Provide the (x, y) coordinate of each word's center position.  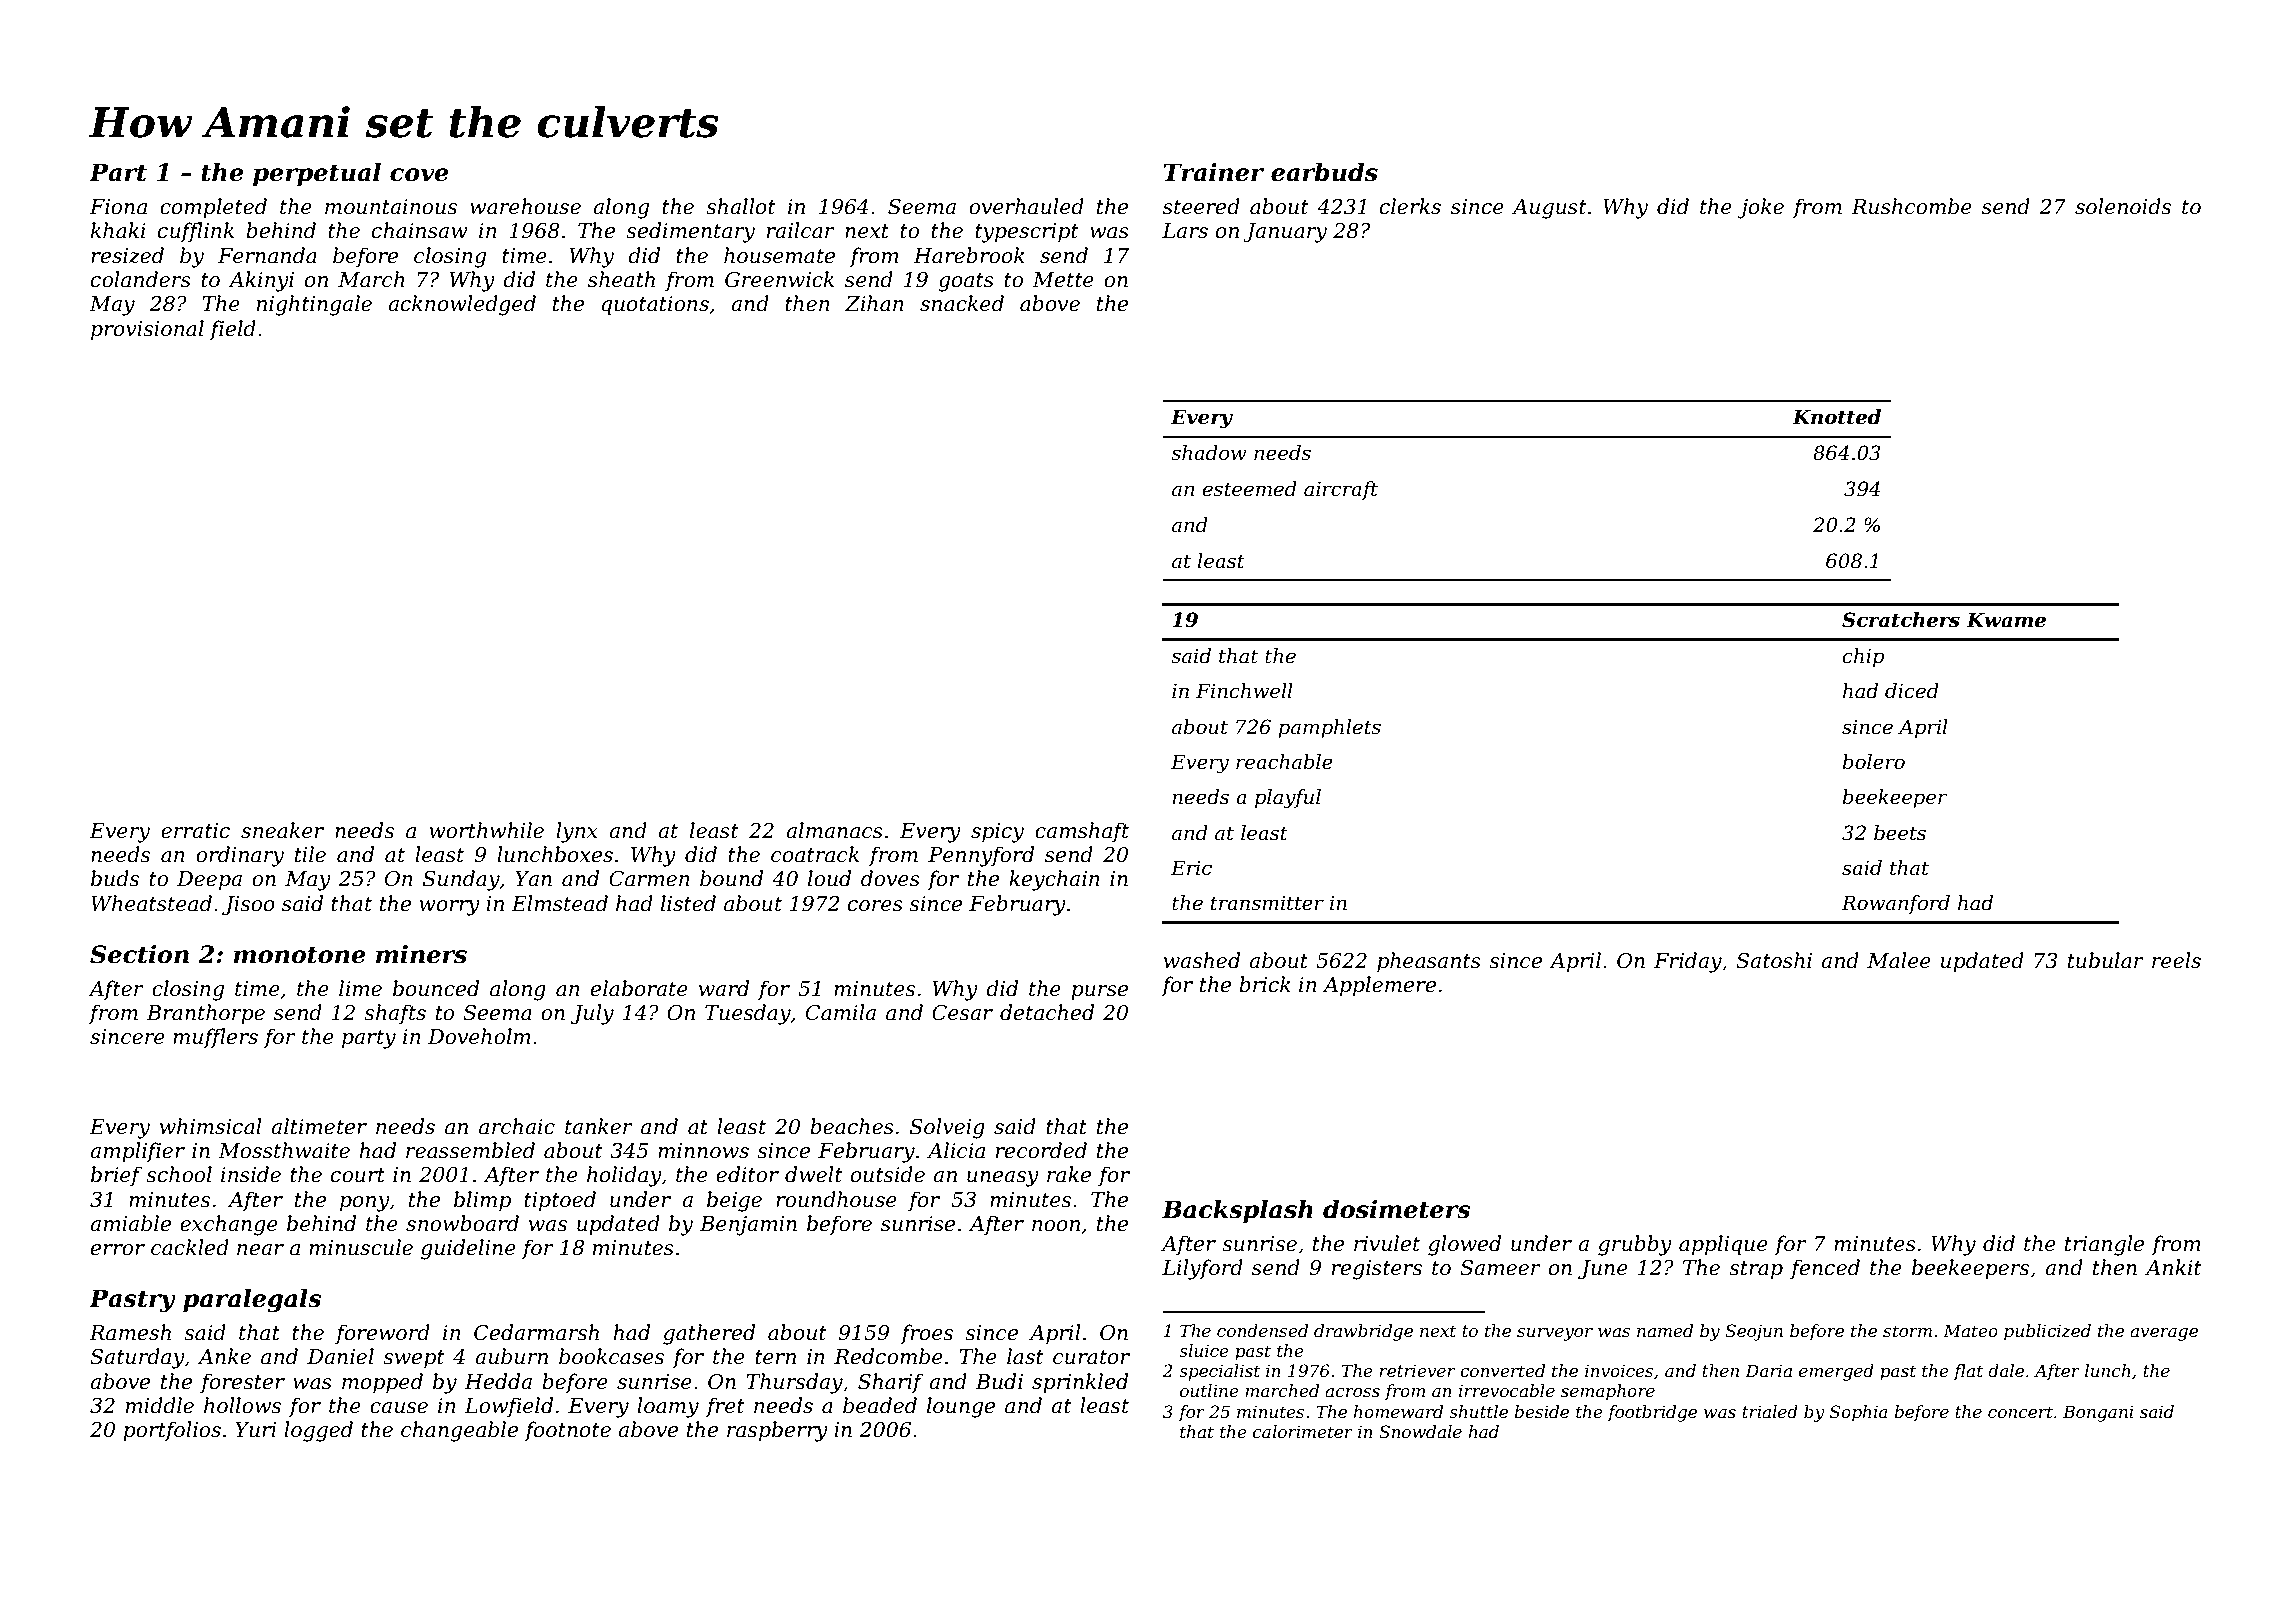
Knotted (1836, 417)
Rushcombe (1911, 206)
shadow (1209, 453)
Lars (1185, 231)
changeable (459, 1431)
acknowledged (462, 305)
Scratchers (1901, 620)
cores (875, 906)
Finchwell (1244, 691)
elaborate (639, 988)
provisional (147, 330)
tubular (2106, 960)
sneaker (282, 830)
